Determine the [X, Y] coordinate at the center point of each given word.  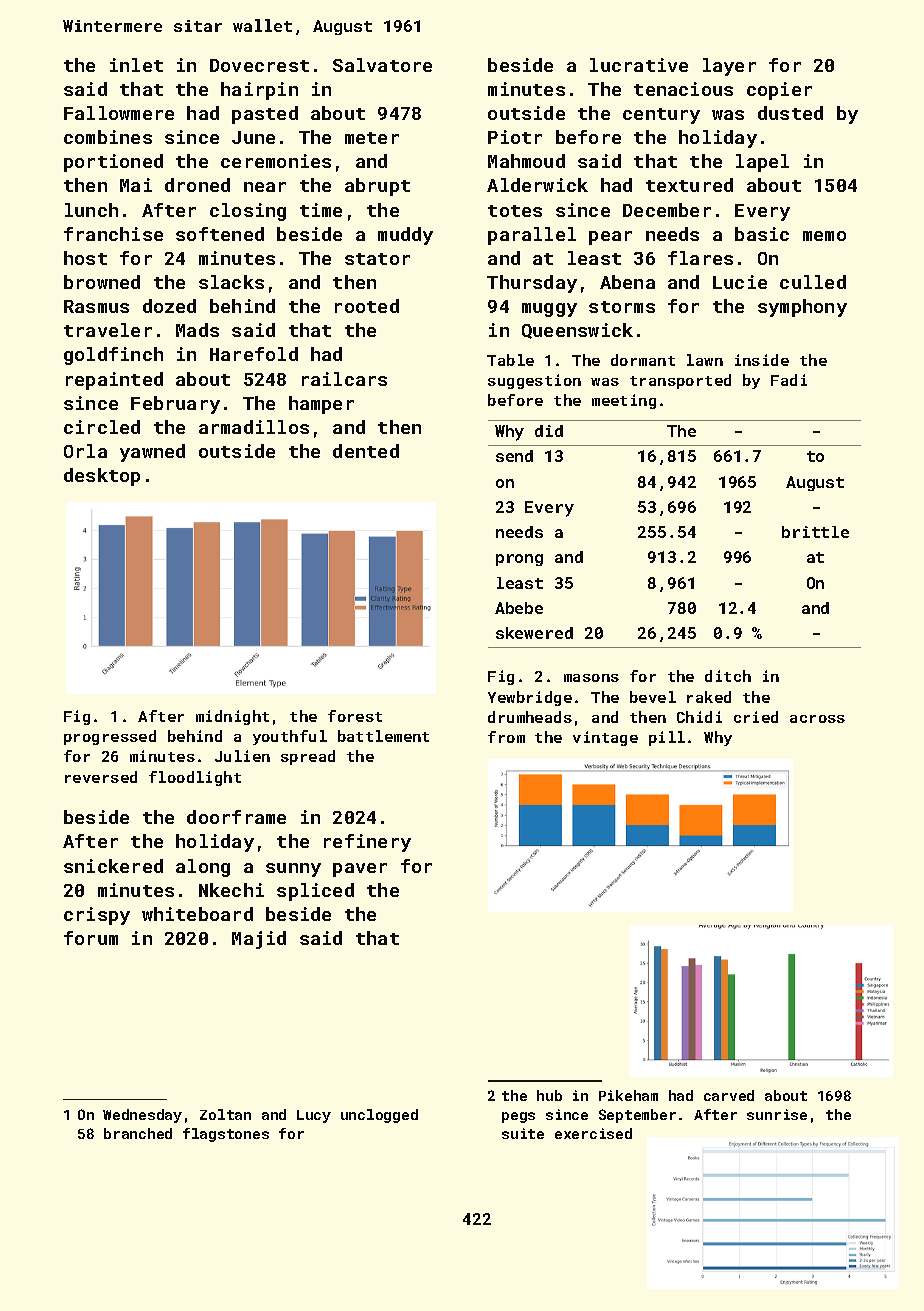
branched [138, 1133]
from [506, 737]
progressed [110, 737]
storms [622, 307]
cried [756, 717]
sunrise [777, 1114]
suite [523, 1133]
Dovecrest [259, 65]
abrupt [377, 187]
